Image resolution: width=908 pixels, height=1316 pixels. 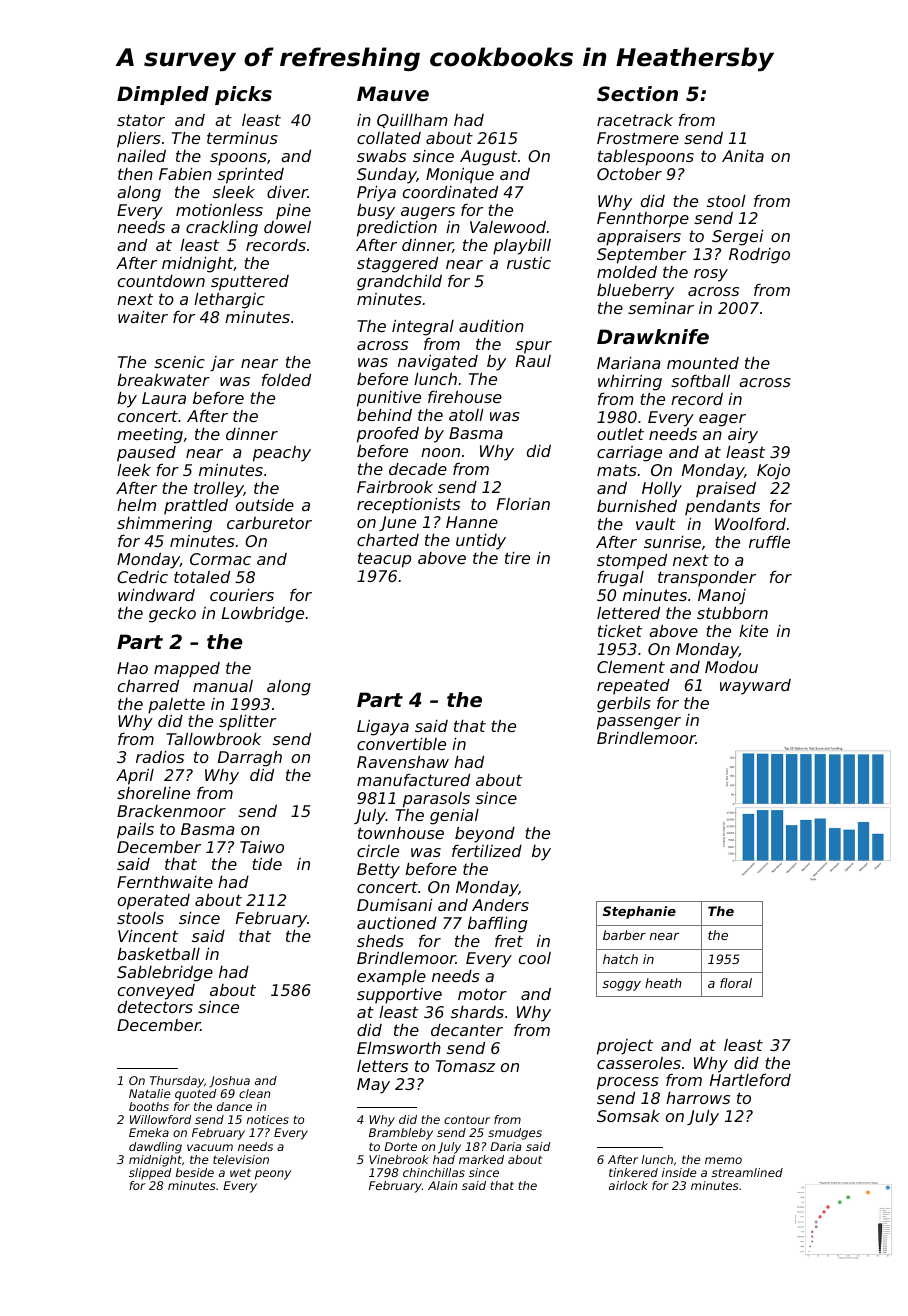 What do you see at coordinates (635, 120) in the document?
I see `racetrack` at bounding box center [635, 120].
